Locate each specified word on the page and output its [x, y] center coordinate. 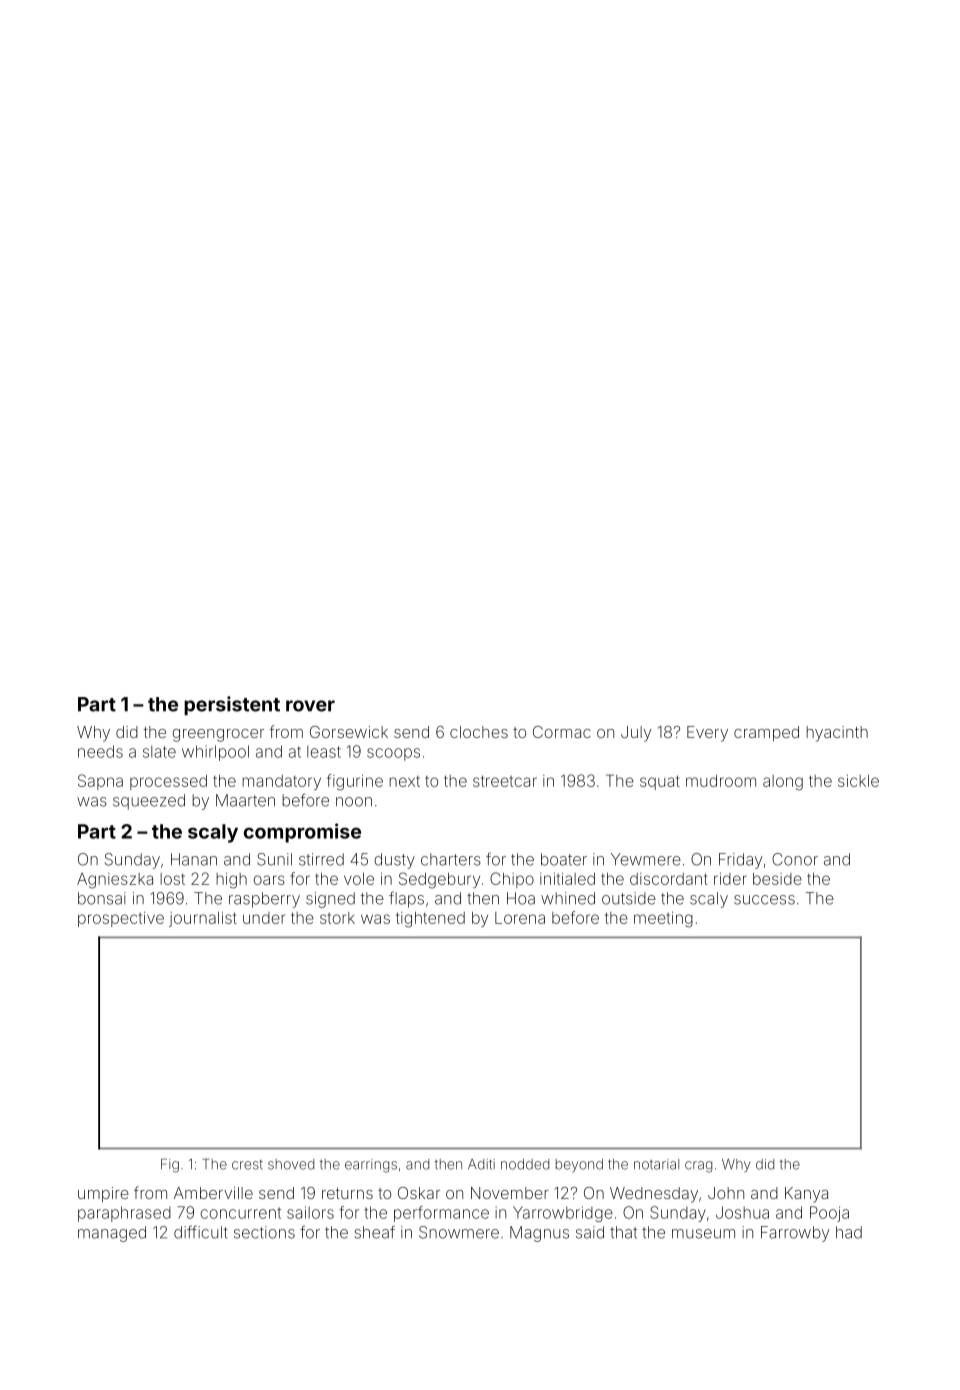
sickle [858, 781]
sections [264, 1232]
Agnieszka [115, 881]
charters [451, 859]
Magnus [539, 1234]
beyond [579, 1165]
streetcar [505, 781]
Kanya [806, 1195]
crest [247, 1165]
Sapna [100, 782]
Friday [740, 861]
